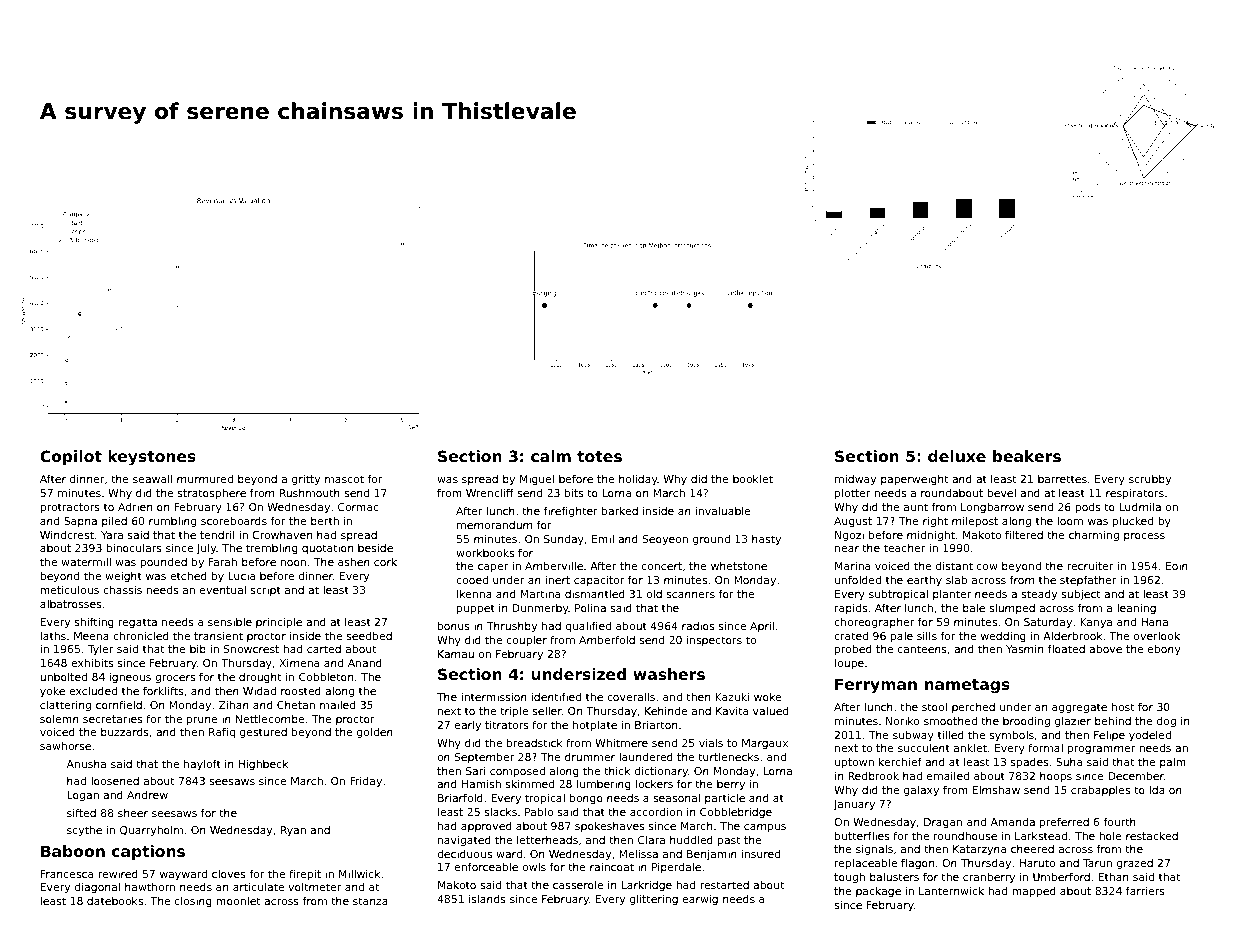  I want to click on earwig, so click(700, 900).
